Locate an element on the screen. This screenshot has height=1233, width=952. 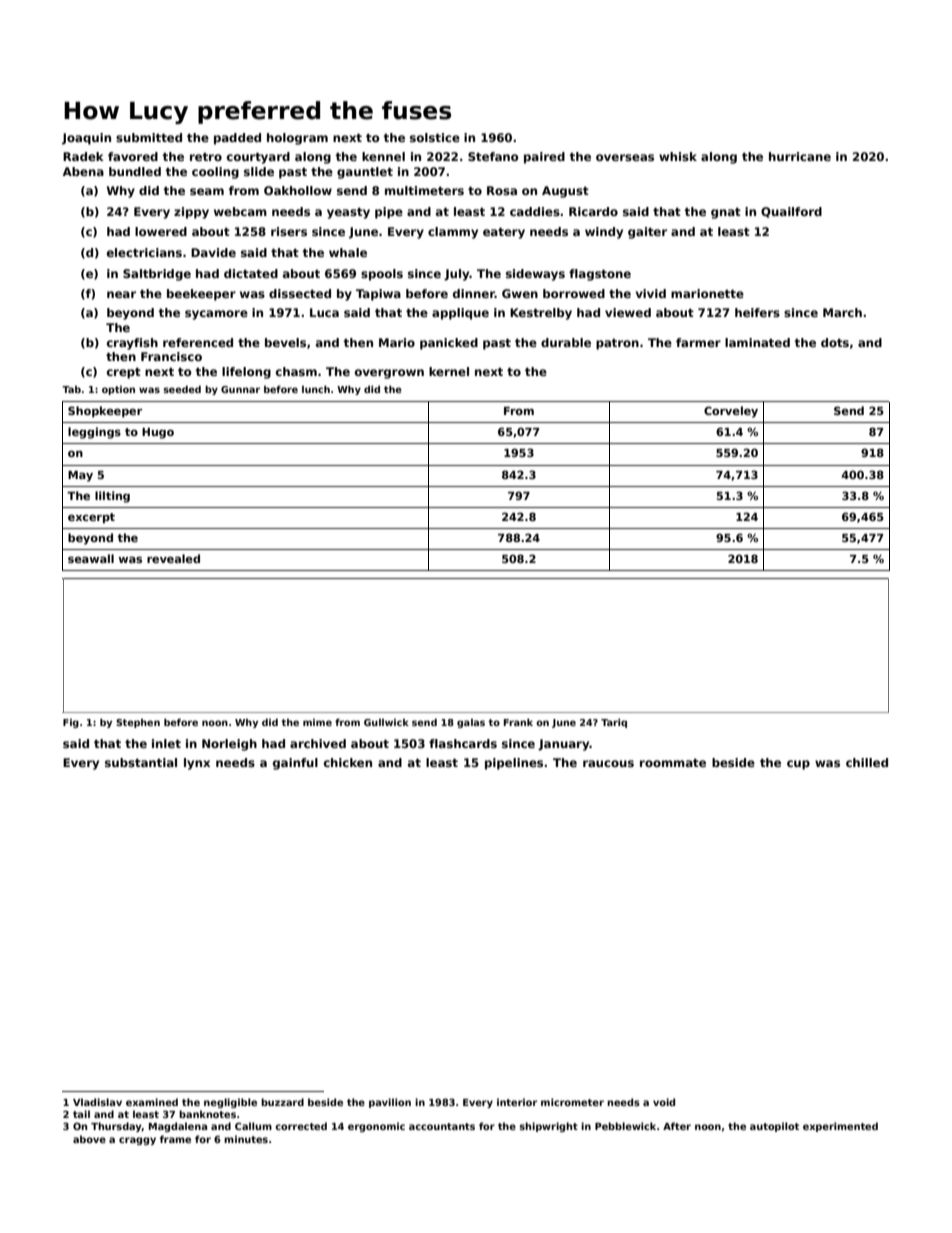
void is located at coordinates (664, 1102).
